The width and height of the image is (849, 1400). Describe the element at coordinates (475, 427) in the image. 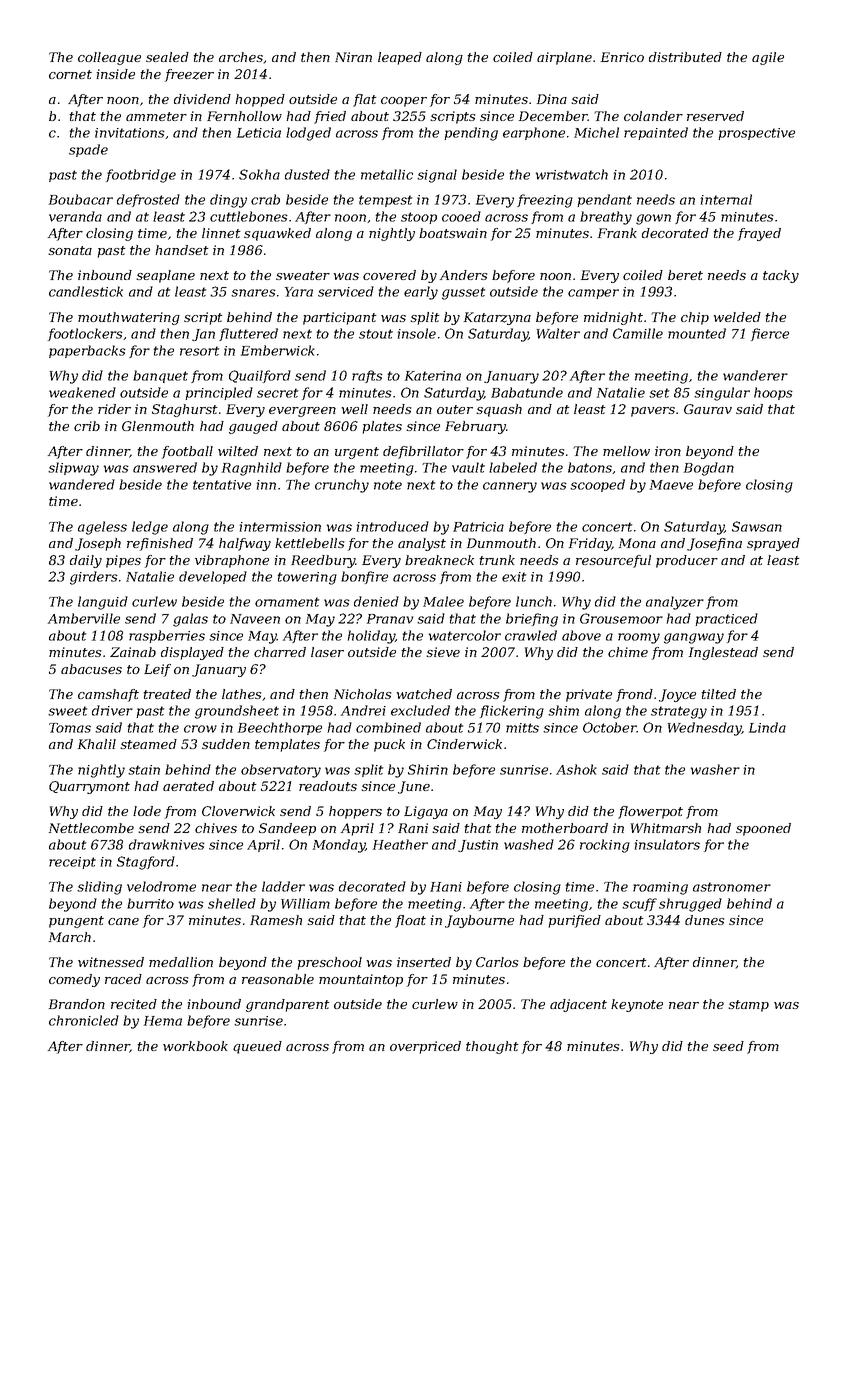

I see `February` at that location.
